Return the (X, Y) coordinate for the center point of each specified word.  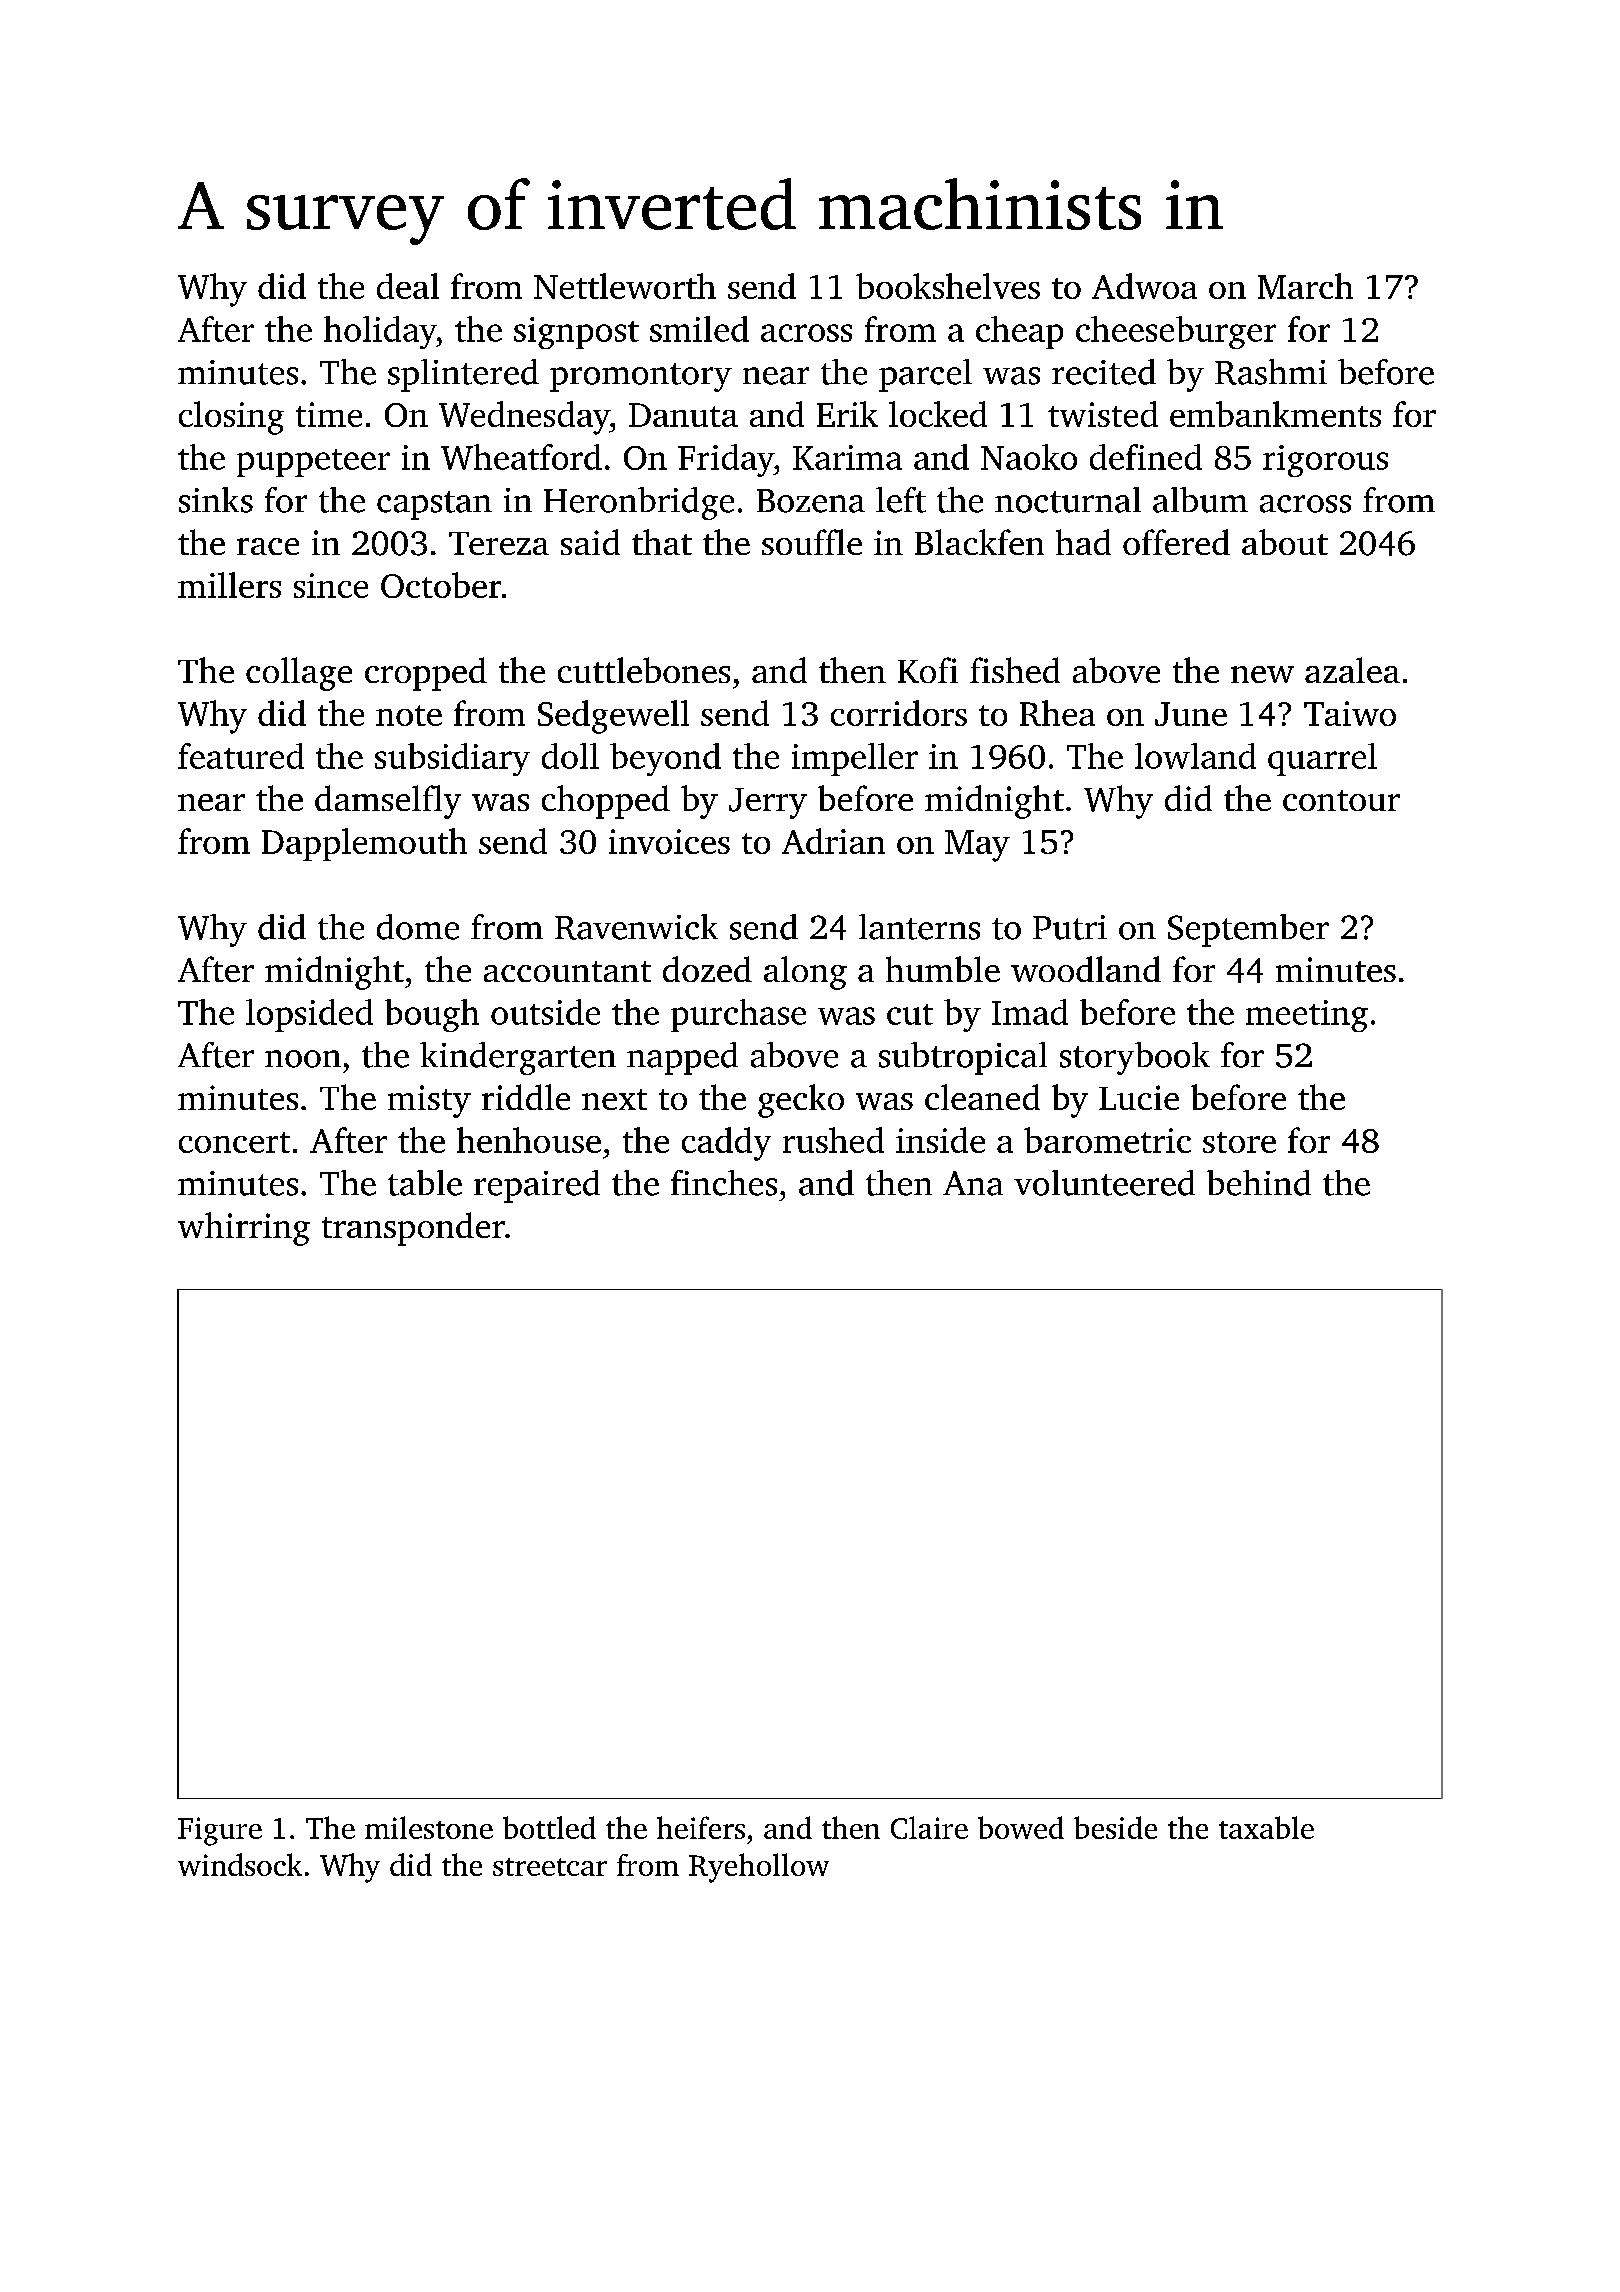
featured (241, 756)
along (805, 973)
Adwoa (1144, 286)
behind (1259, 1183)
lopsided (309, 1015)
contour (1341, 800)
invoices (669, 841)
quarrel (1322, 759)
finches (724, 1183)
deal (408, 286)
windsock (240, 1864)
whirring (244, 1229)
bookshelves (948, 286)
